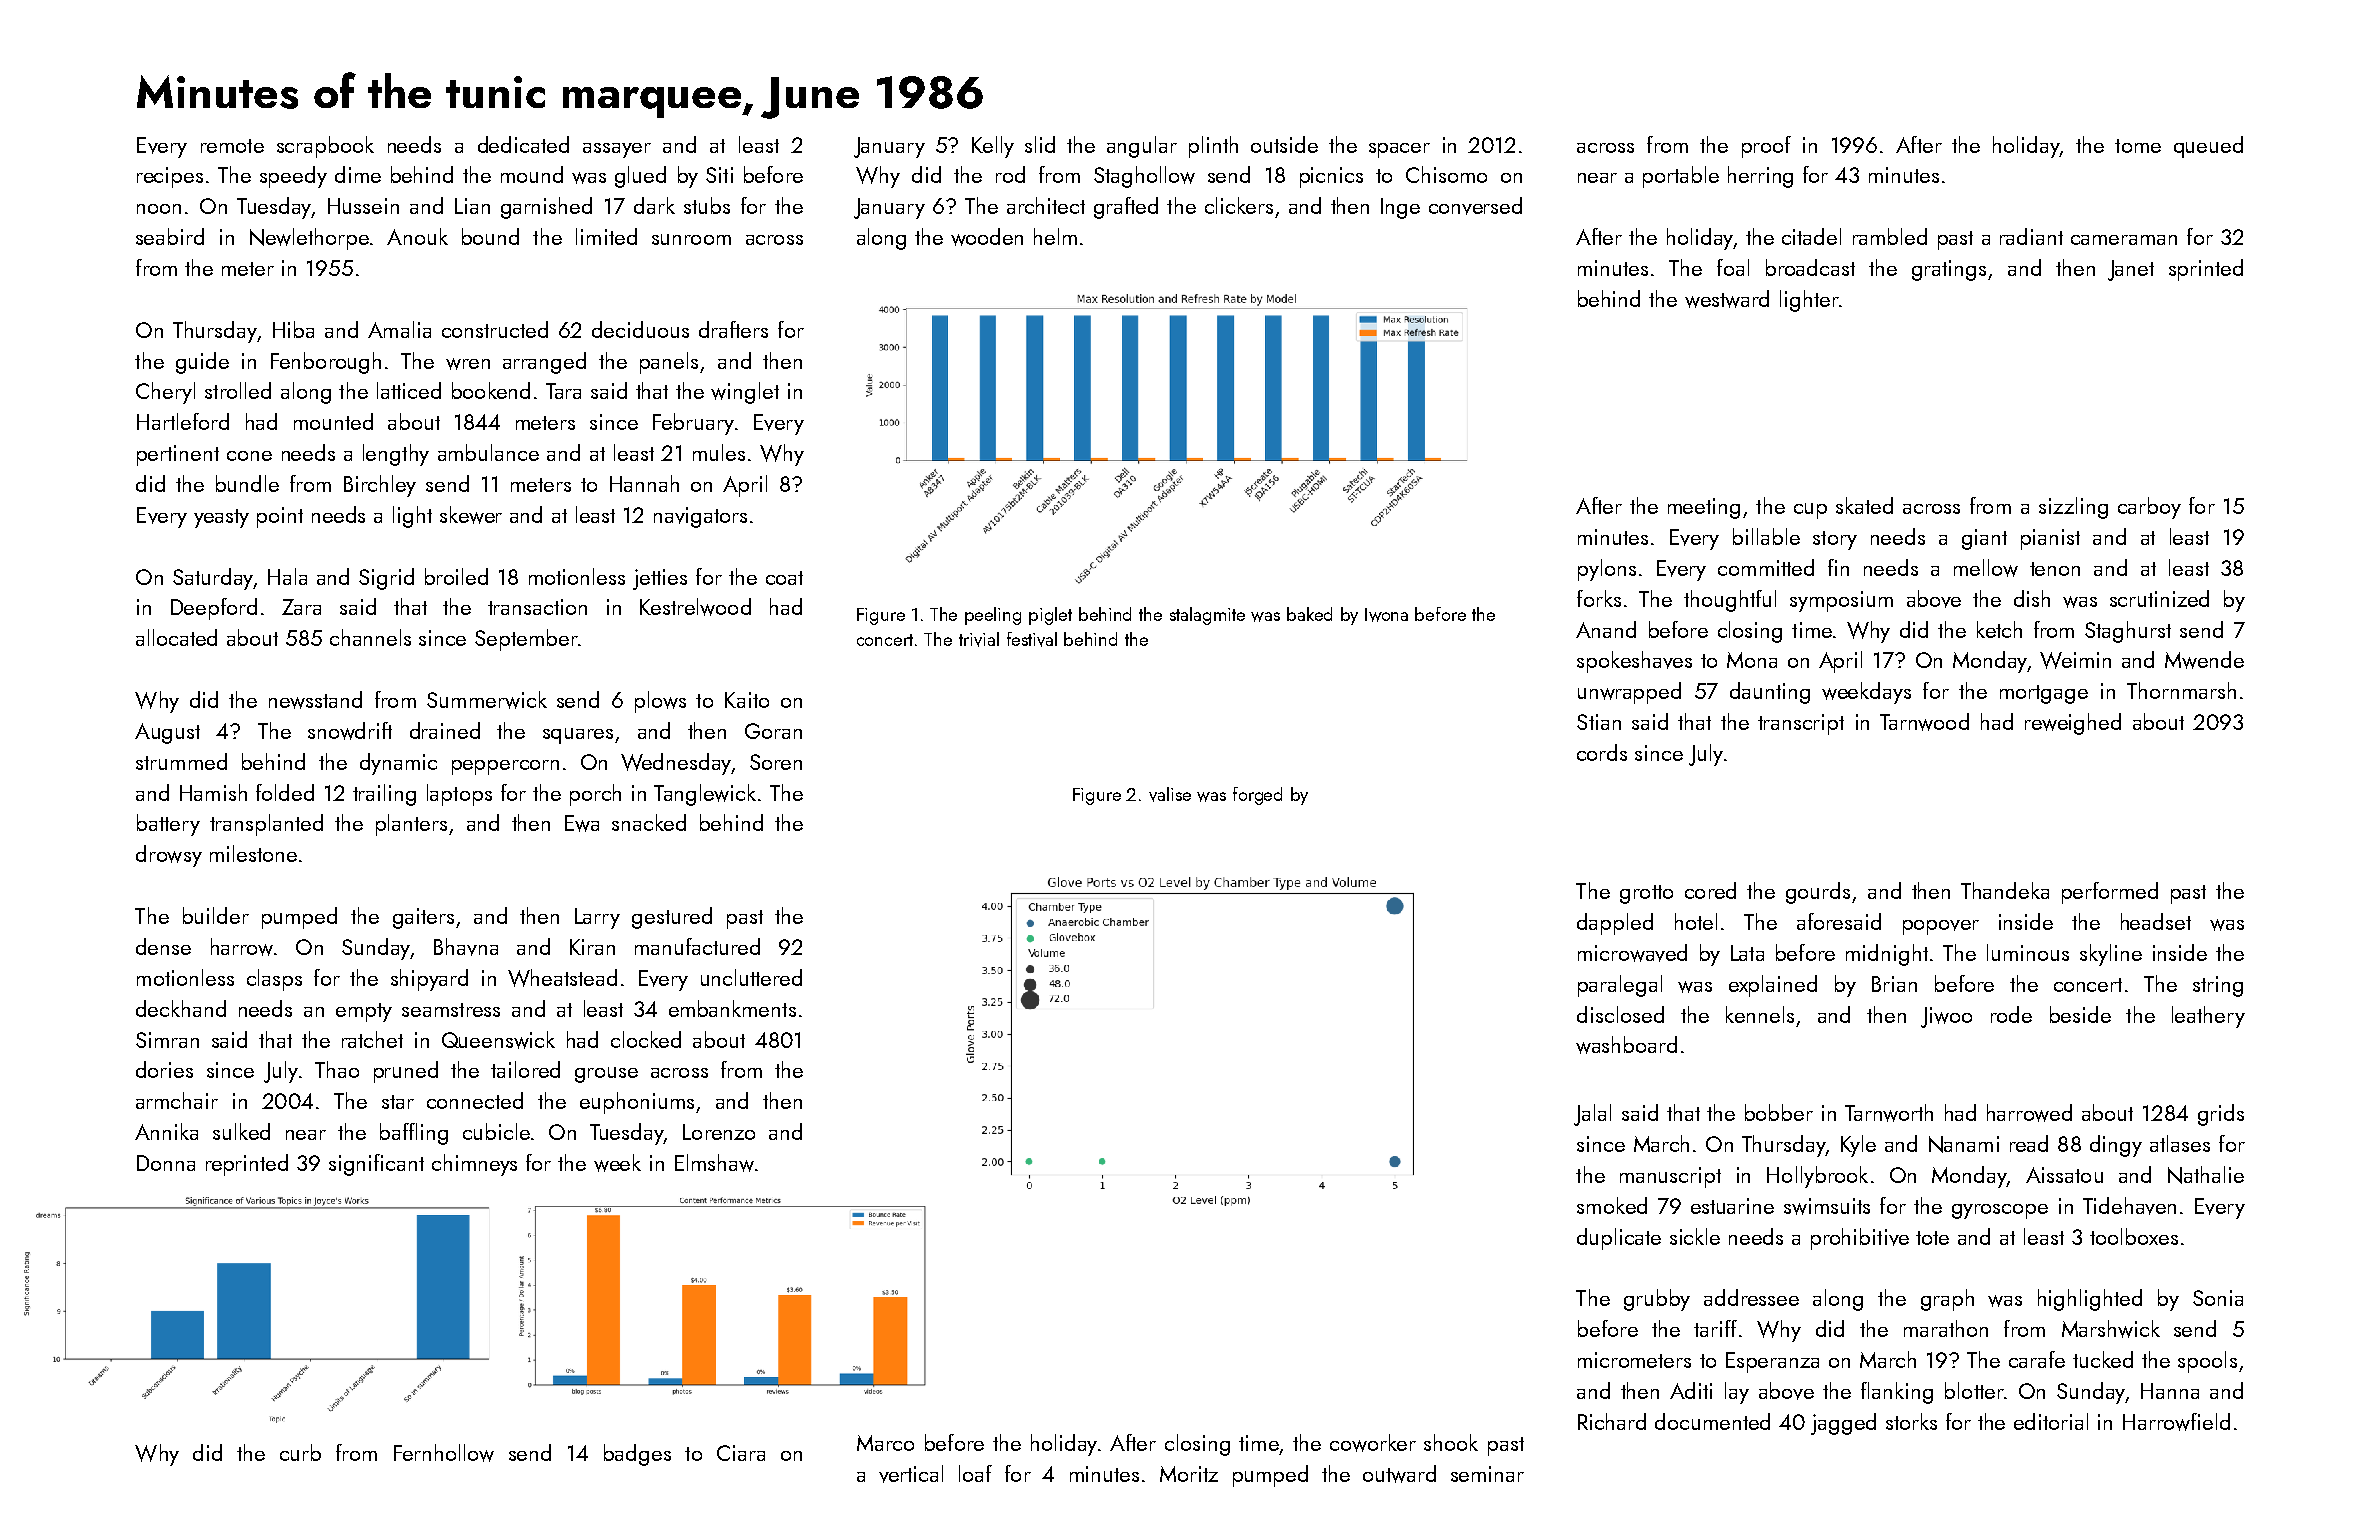 The image size is (2380, 1540). I want to click on tome, so click(2138, 146).
